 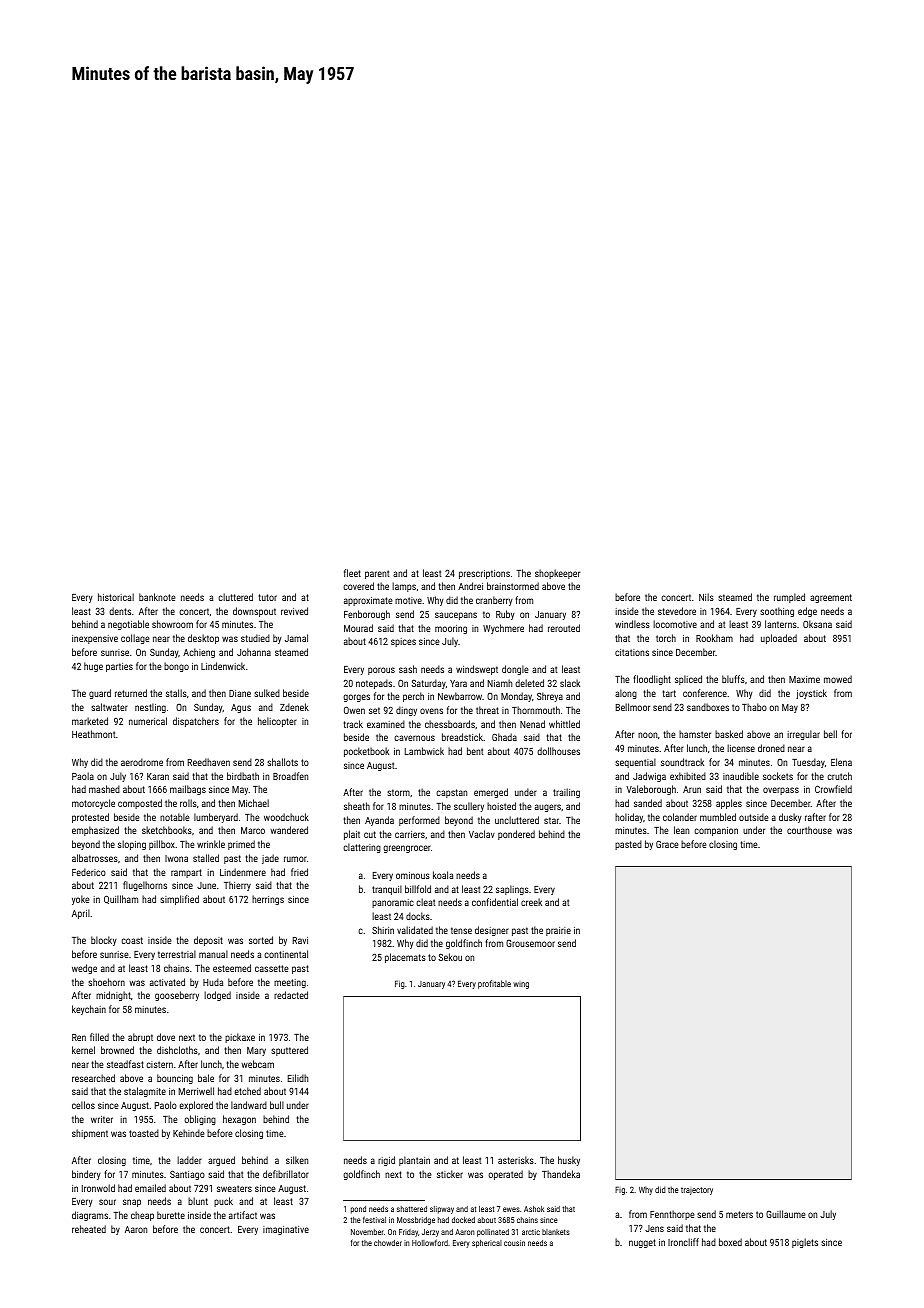 What do you see at coordinates (831, 598) in the screenshot?
I see `agreement` at bounding box center [831, 598].
